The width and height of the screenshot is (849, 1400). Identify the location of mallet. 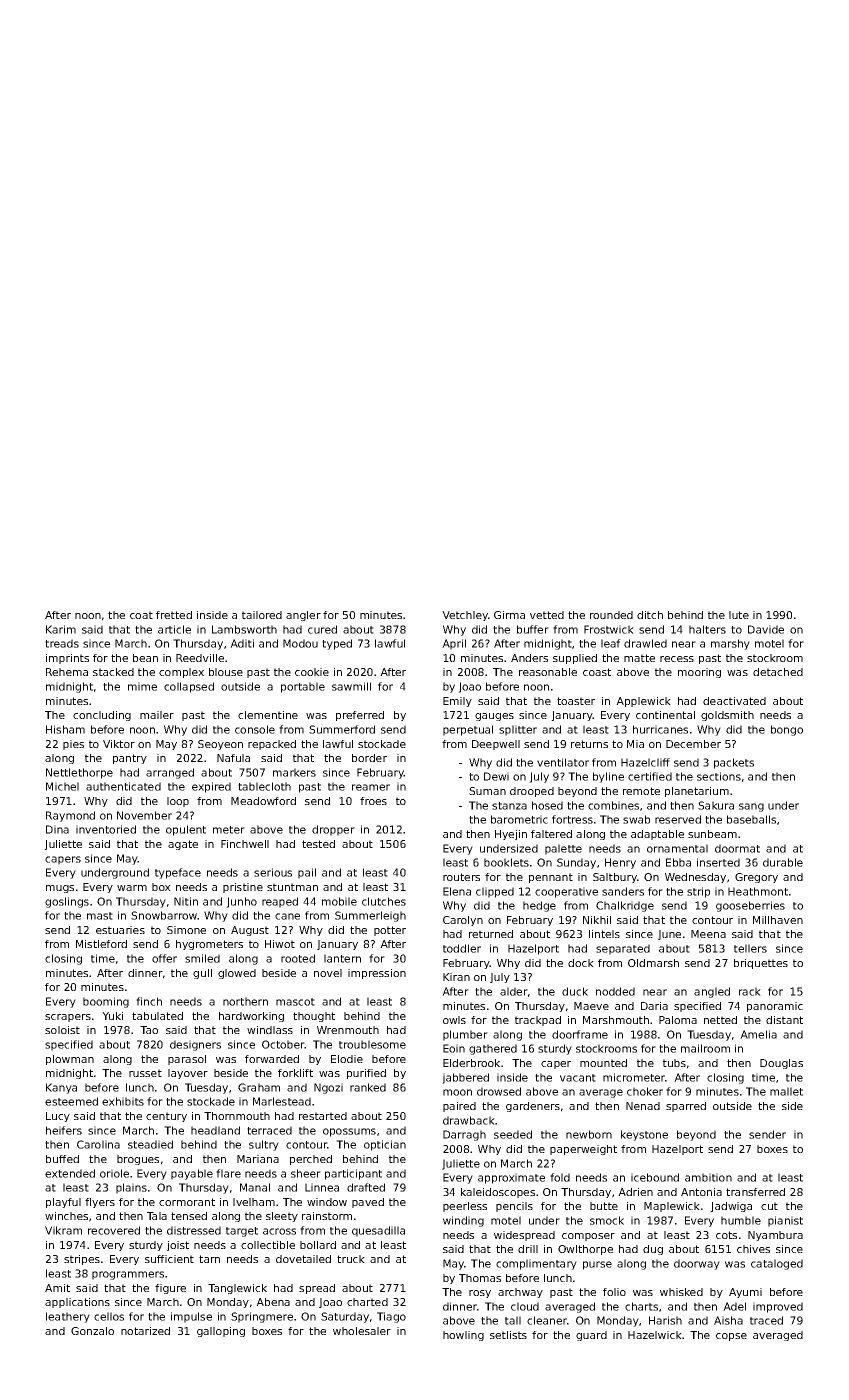
(786, 1091).
